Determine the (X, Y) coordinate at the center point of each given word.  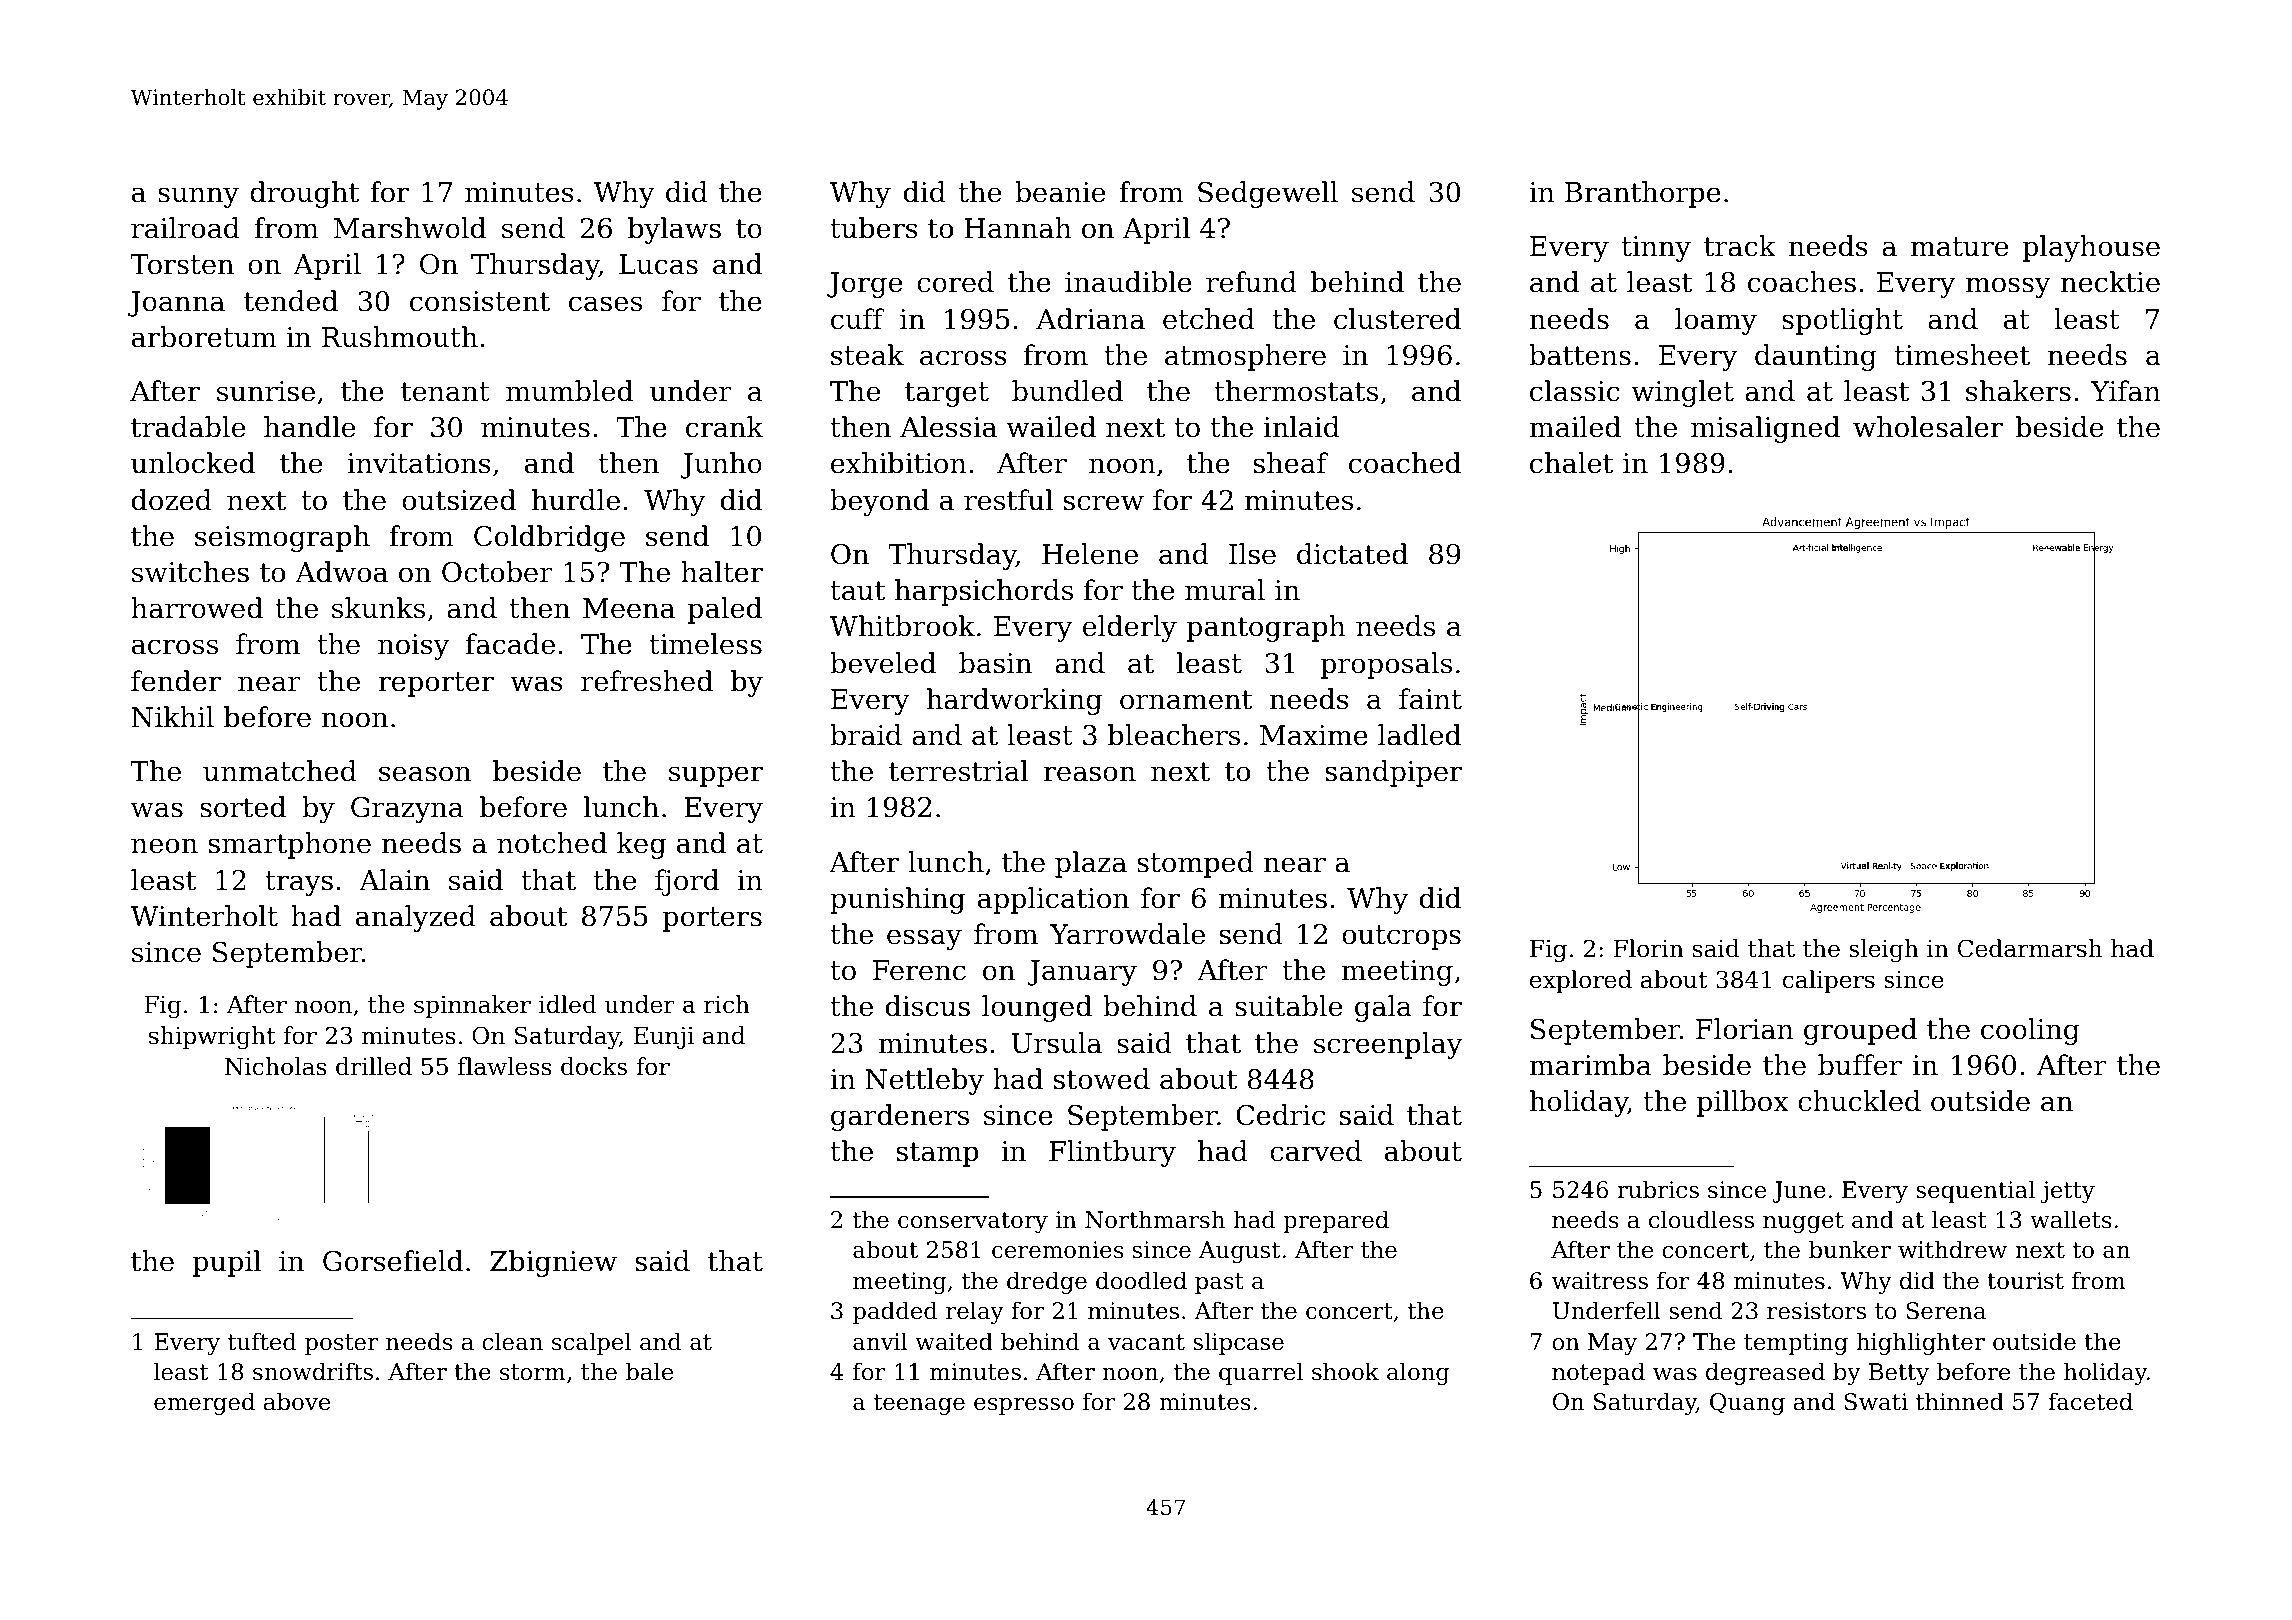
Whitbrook (902, 626)
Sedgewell (1268, 194)
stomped (1195, 864)
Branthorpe (1643, 194)
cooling (2030, 1031)
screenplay (1388, 1045)
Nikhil (173, 717)
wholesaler (1928, 427)
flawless (505, 1066)
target (947, 394)
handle (309, 427)
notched (552, 843)
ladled (1419, 735)
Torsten (182, 264)
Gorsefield (393, 1261)
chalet (1571, 463)
